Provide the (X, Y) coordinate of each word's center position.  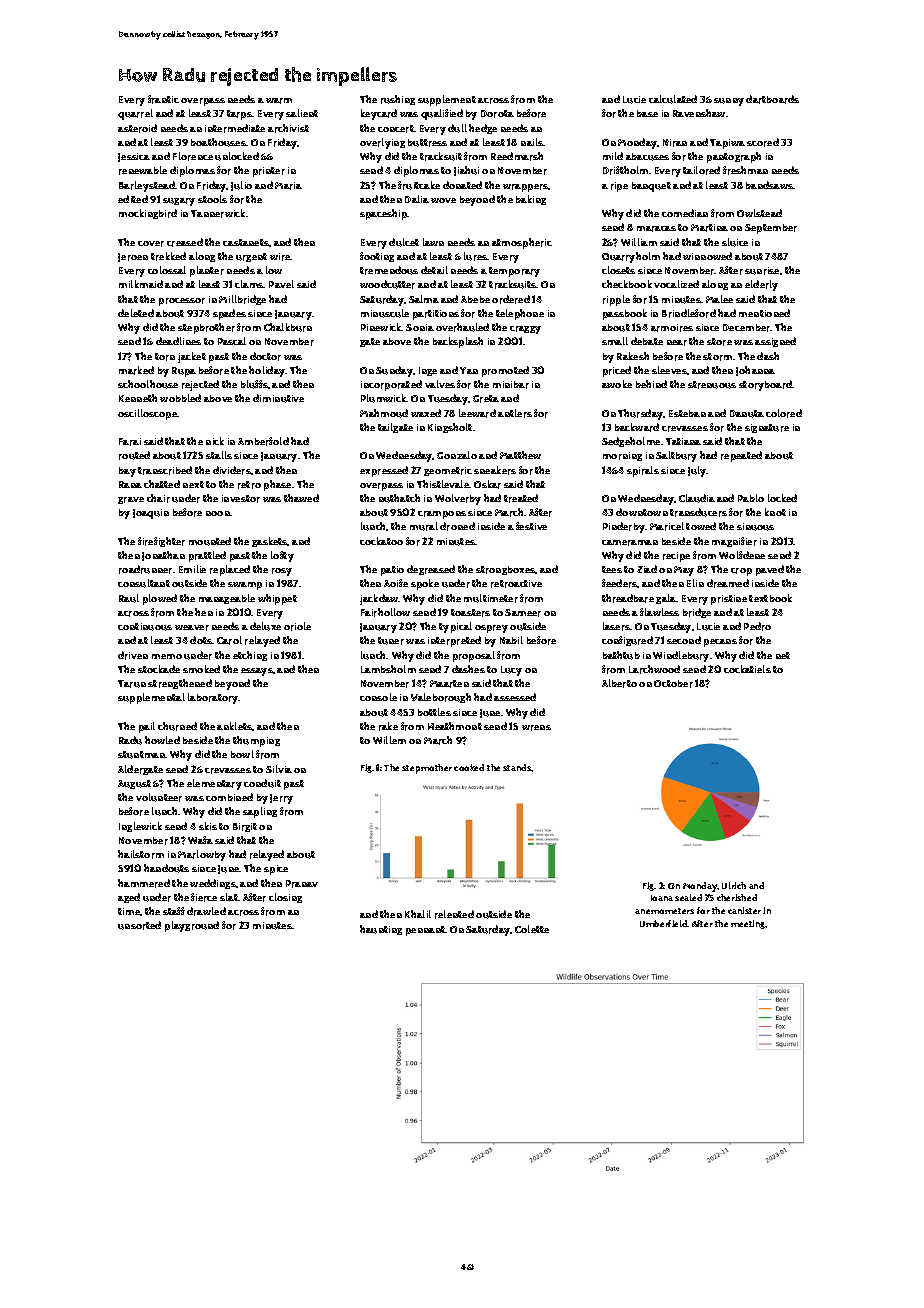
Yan (469, 370)
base (647, 113)
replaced (230, 570)
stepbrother (206, 328)
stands (517, 767)
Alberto (619, 683)
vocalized (676, 284)
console (378, 697)
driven (133, 655)
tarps (240, 115)
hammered (144, 883)
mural (424, 526)
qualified (442, 114)
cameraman (630, 543)
